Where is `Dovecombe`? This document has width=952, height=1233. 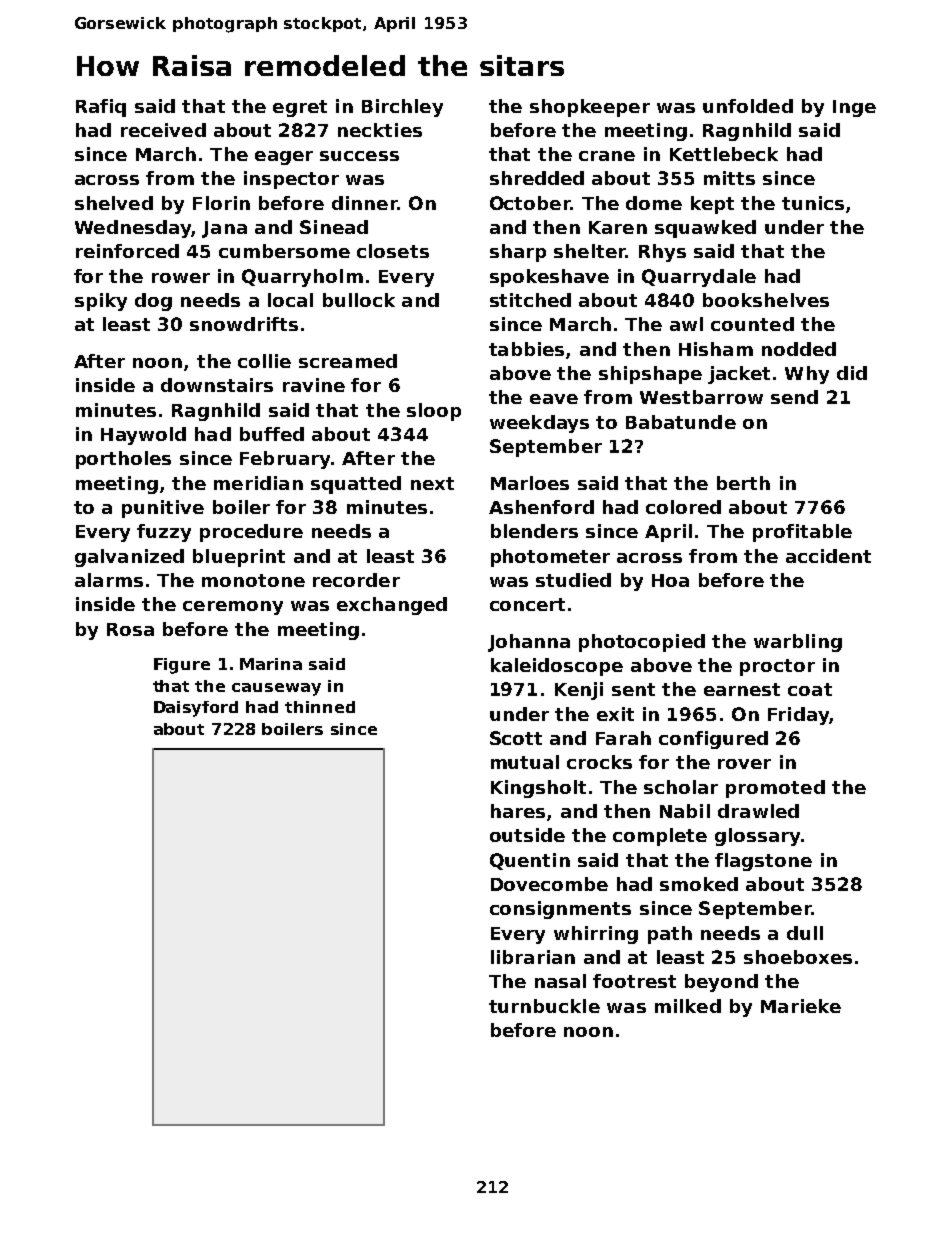
Dovecombe is located at coordinates (549, 884).
